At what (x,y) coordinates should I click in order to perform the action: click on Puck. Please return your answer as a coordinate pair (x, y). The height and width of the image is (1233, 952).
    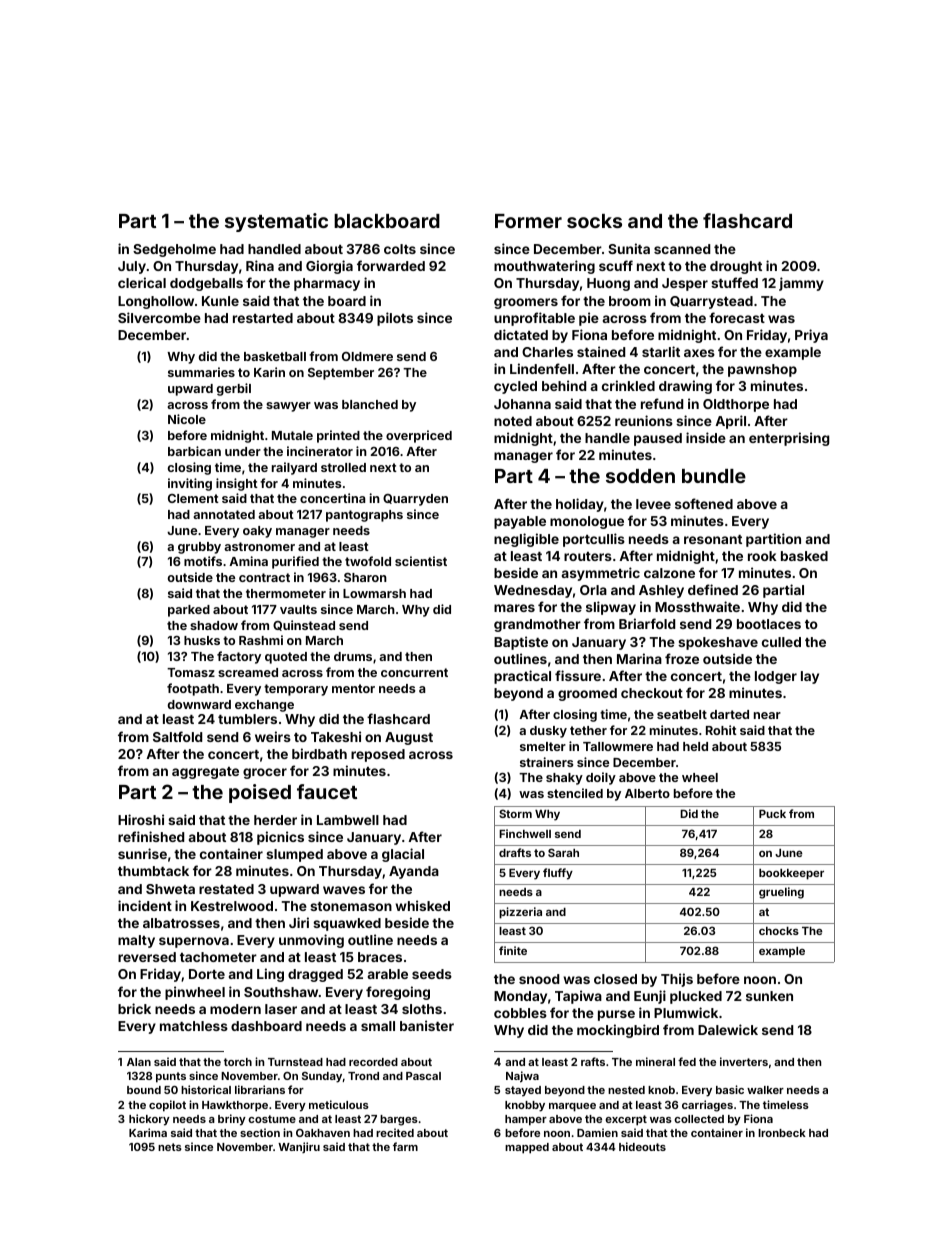
    Looking at the image, I should click on (772, 814).
